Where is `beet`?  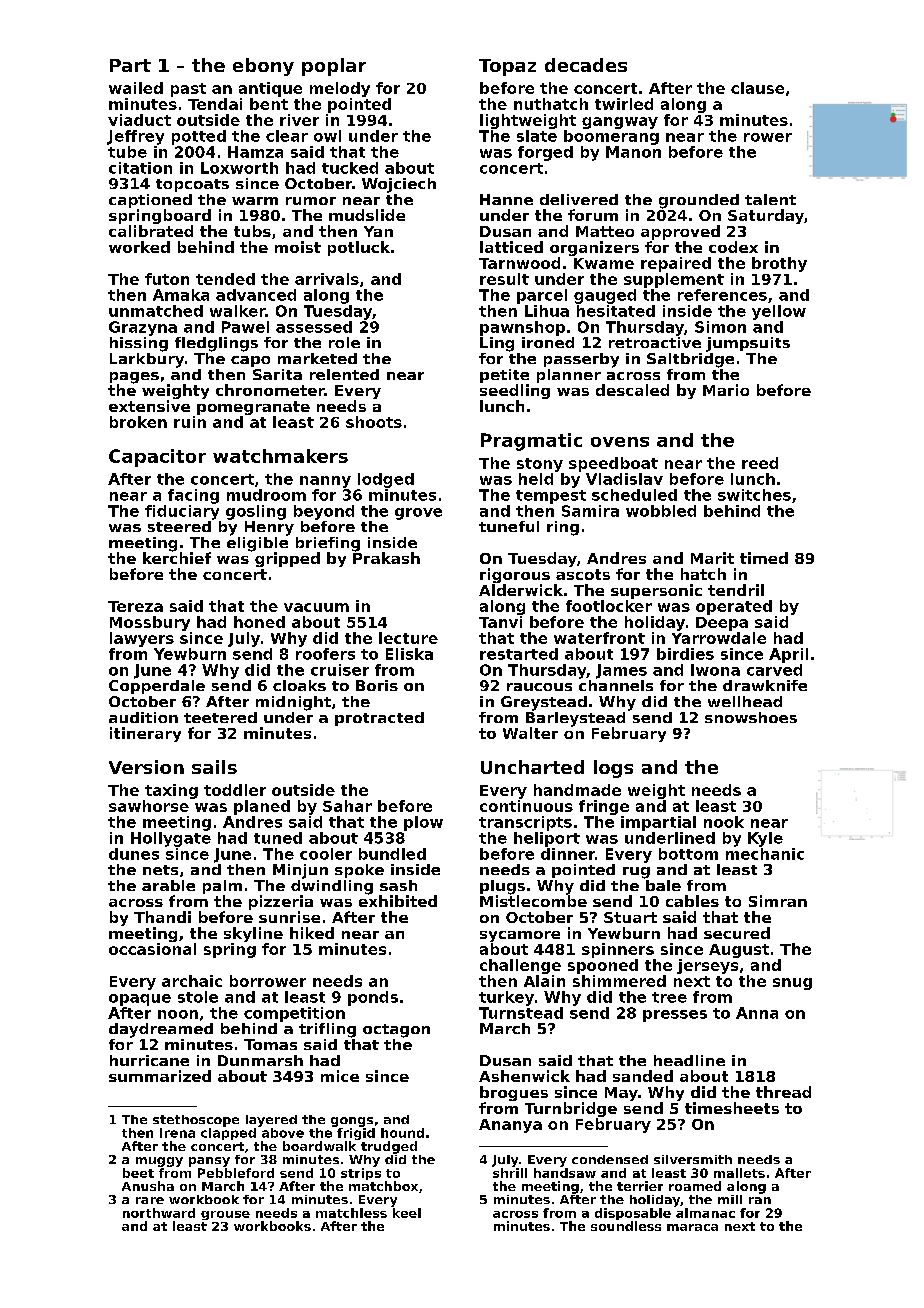
beet is located at coordinates (138, 1173).
